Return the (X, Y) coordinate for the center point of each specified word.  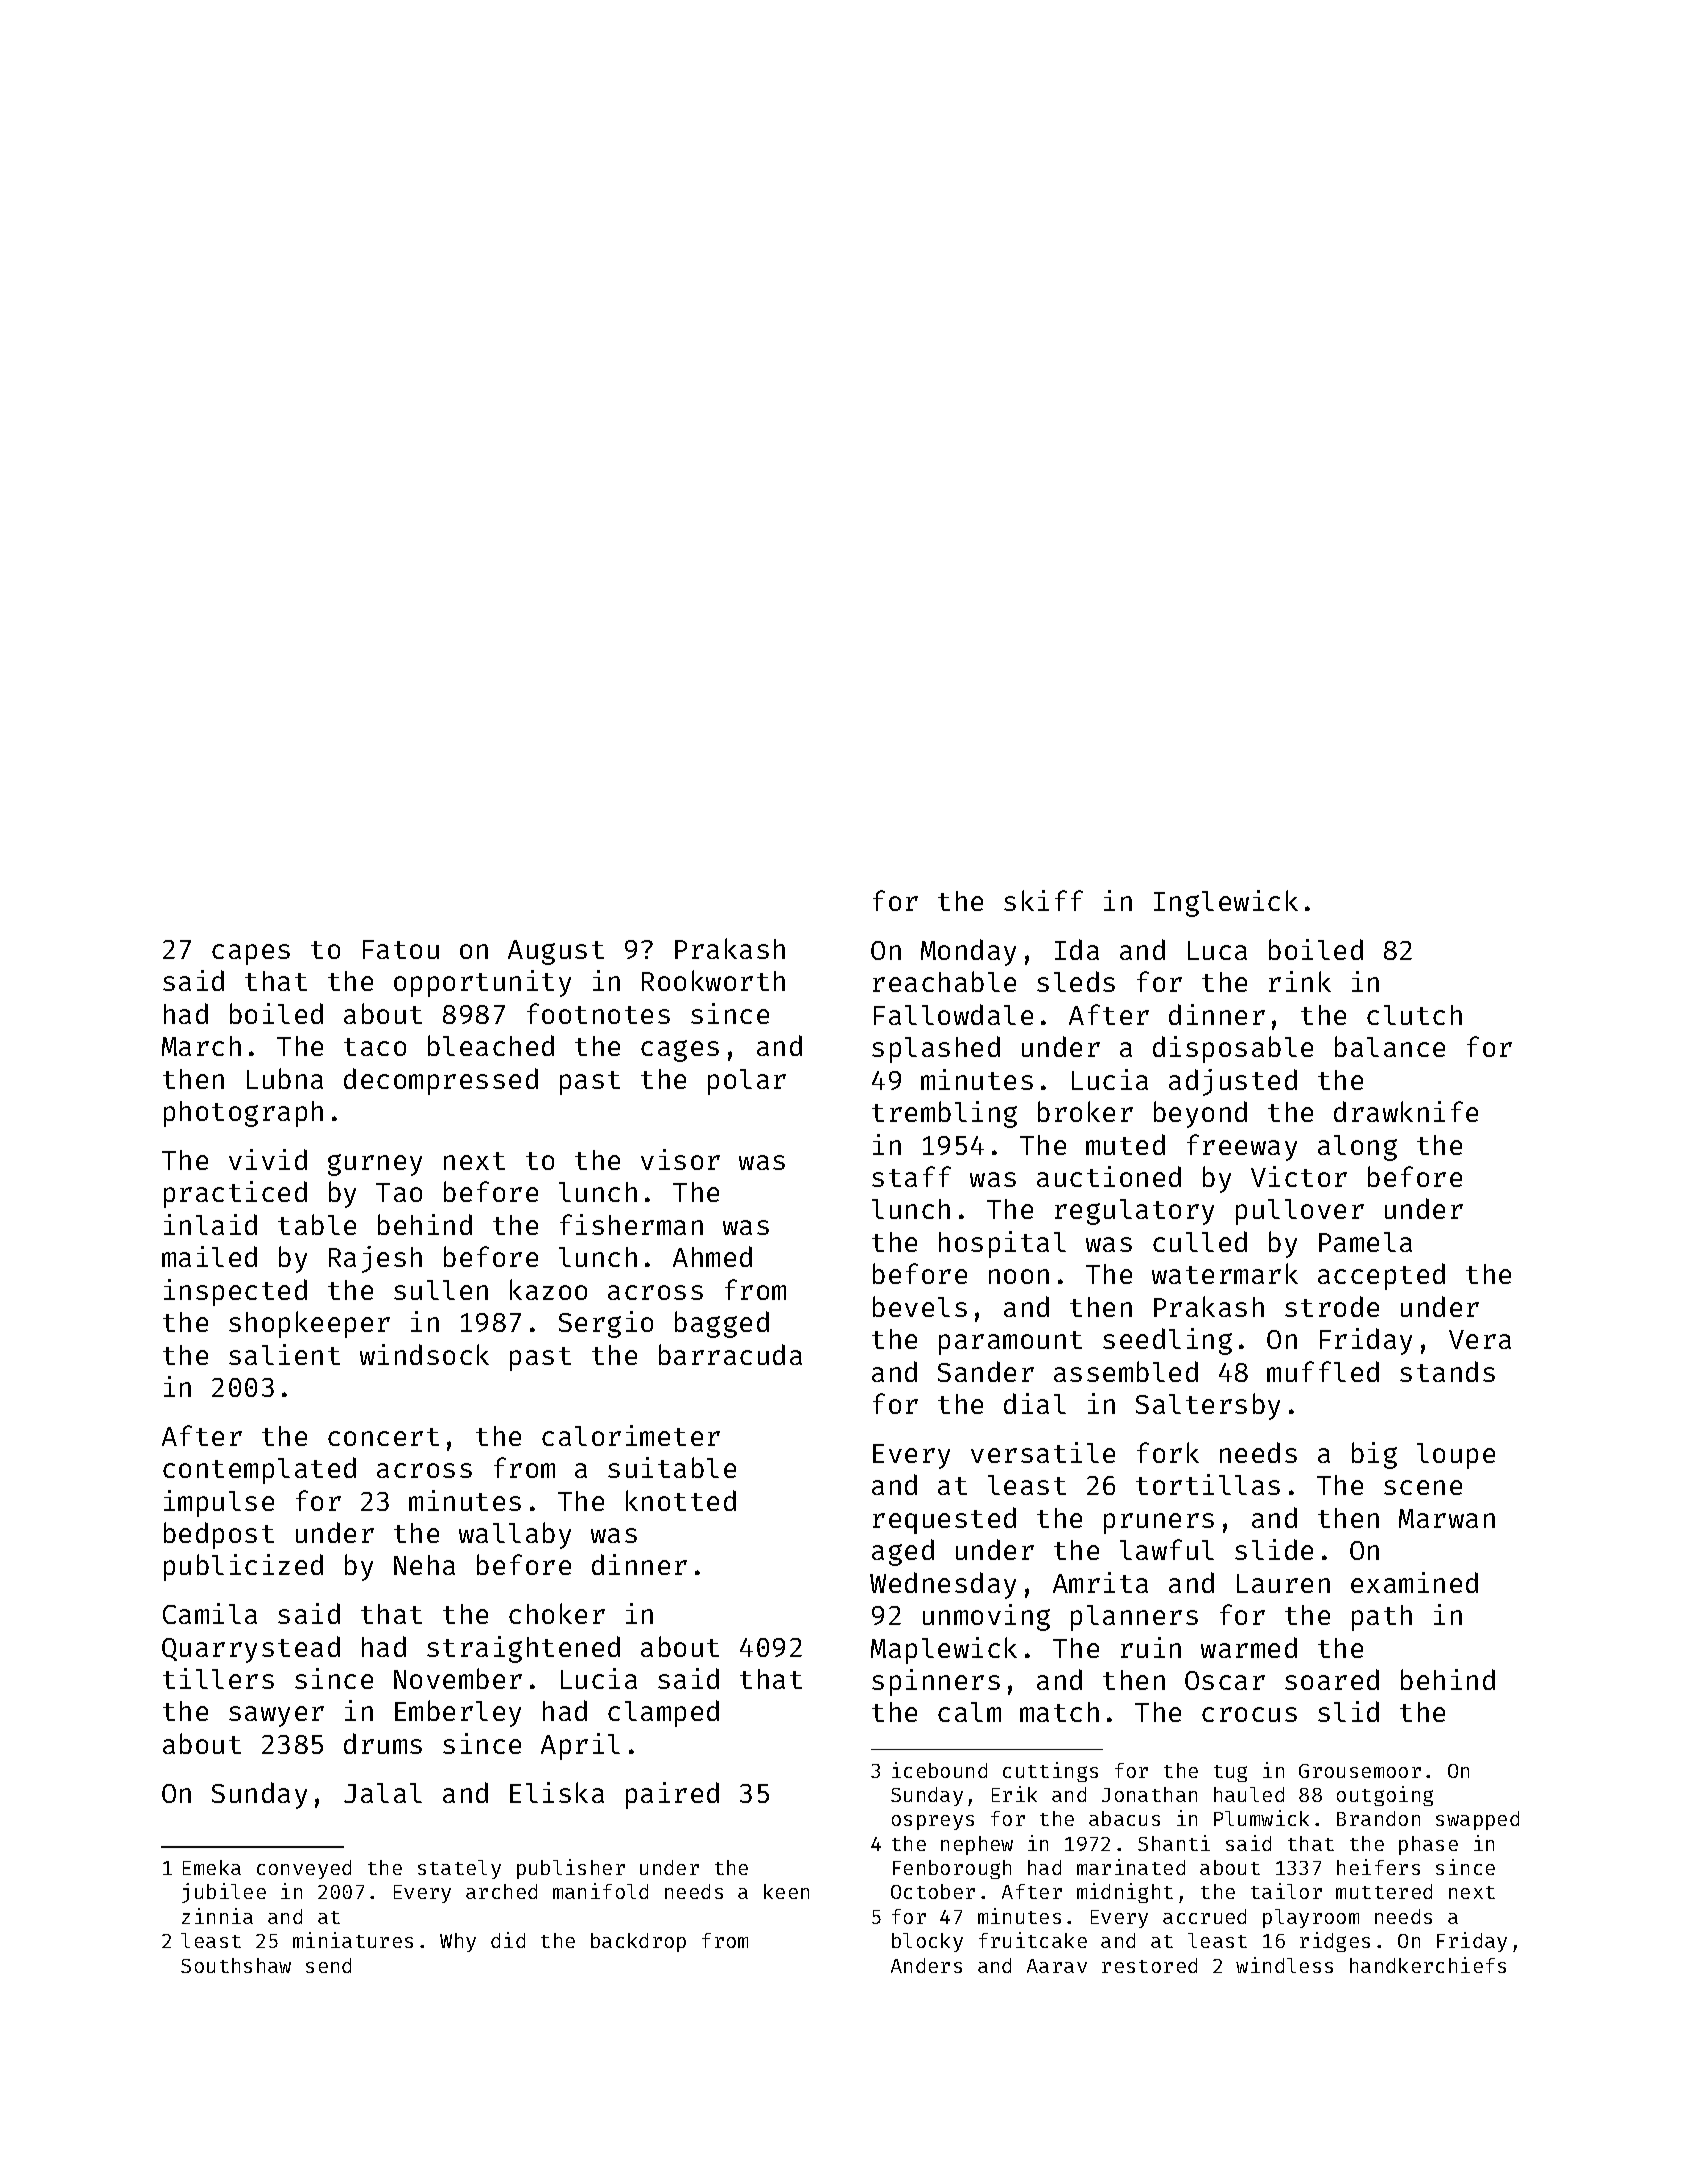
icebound (939, 1770)
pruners (1159, 1523)
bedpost (219, 1535)
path (1382, 1618)
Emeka (212, 1867)
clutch (1414, 1015)
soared (1332, 1679)
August (556, 952)
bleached (491, 1045)
